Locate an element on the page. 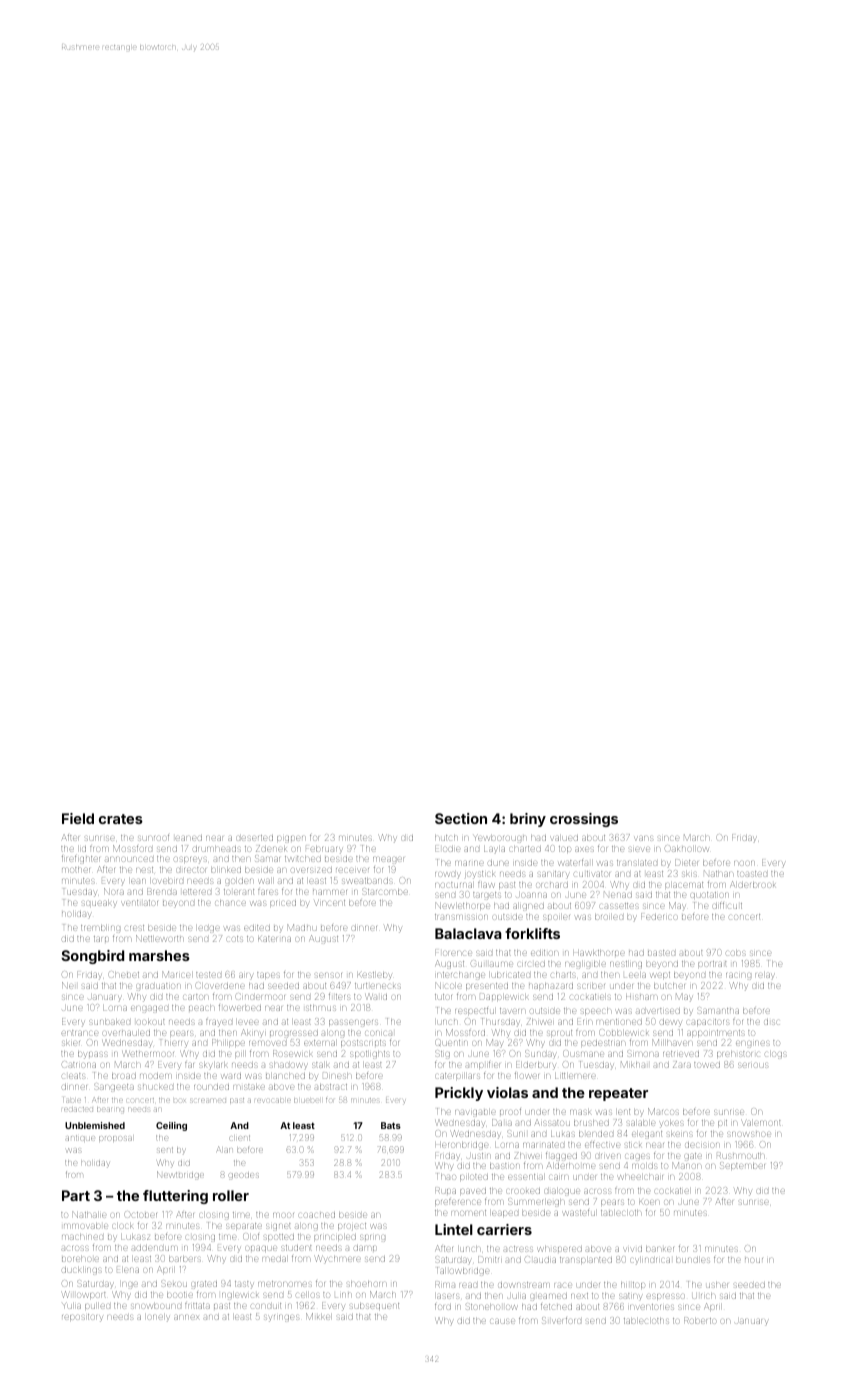 The image size is (849, 1400). external is located at coordinates (319, 1043).
